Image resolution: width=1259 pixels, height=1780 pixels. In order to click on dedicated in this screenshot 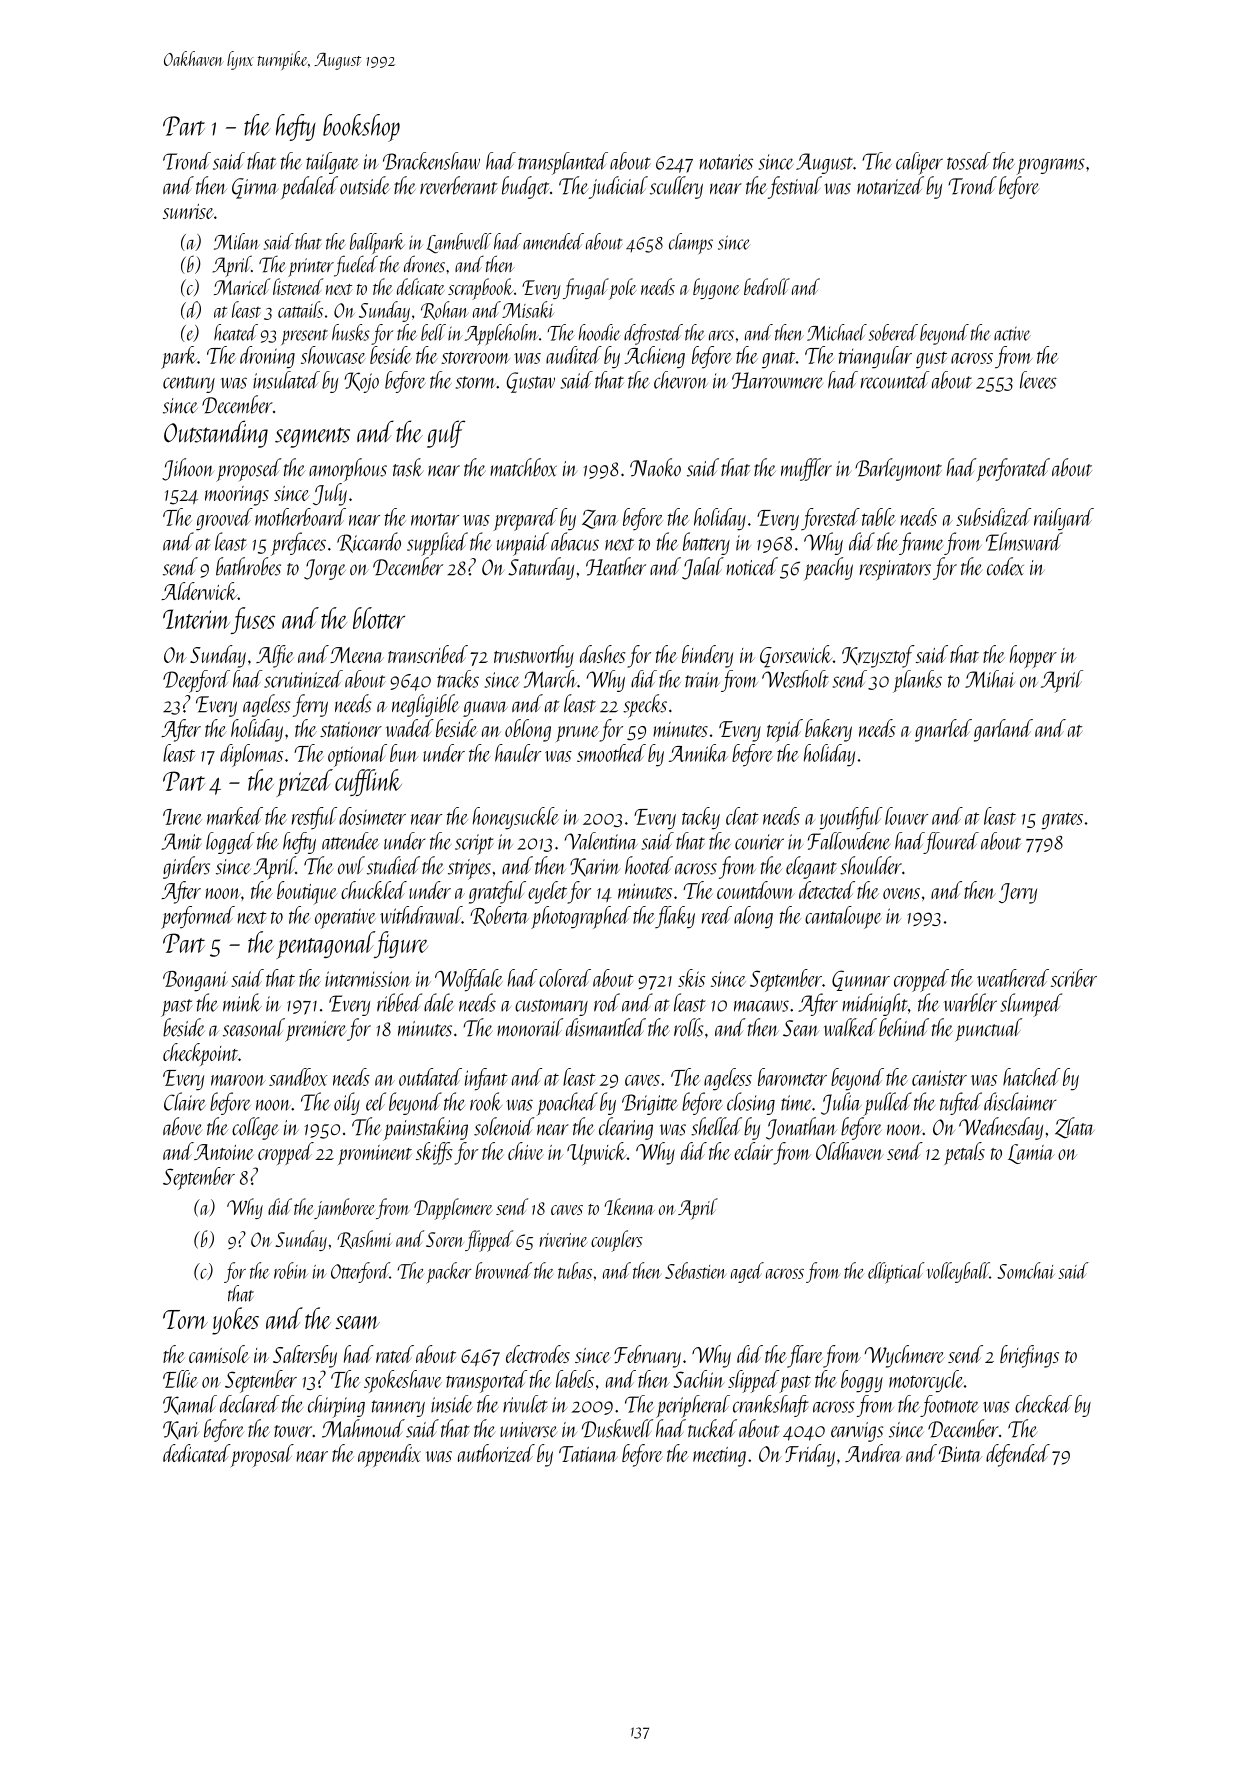, I will do `click(196, 1453)`.
